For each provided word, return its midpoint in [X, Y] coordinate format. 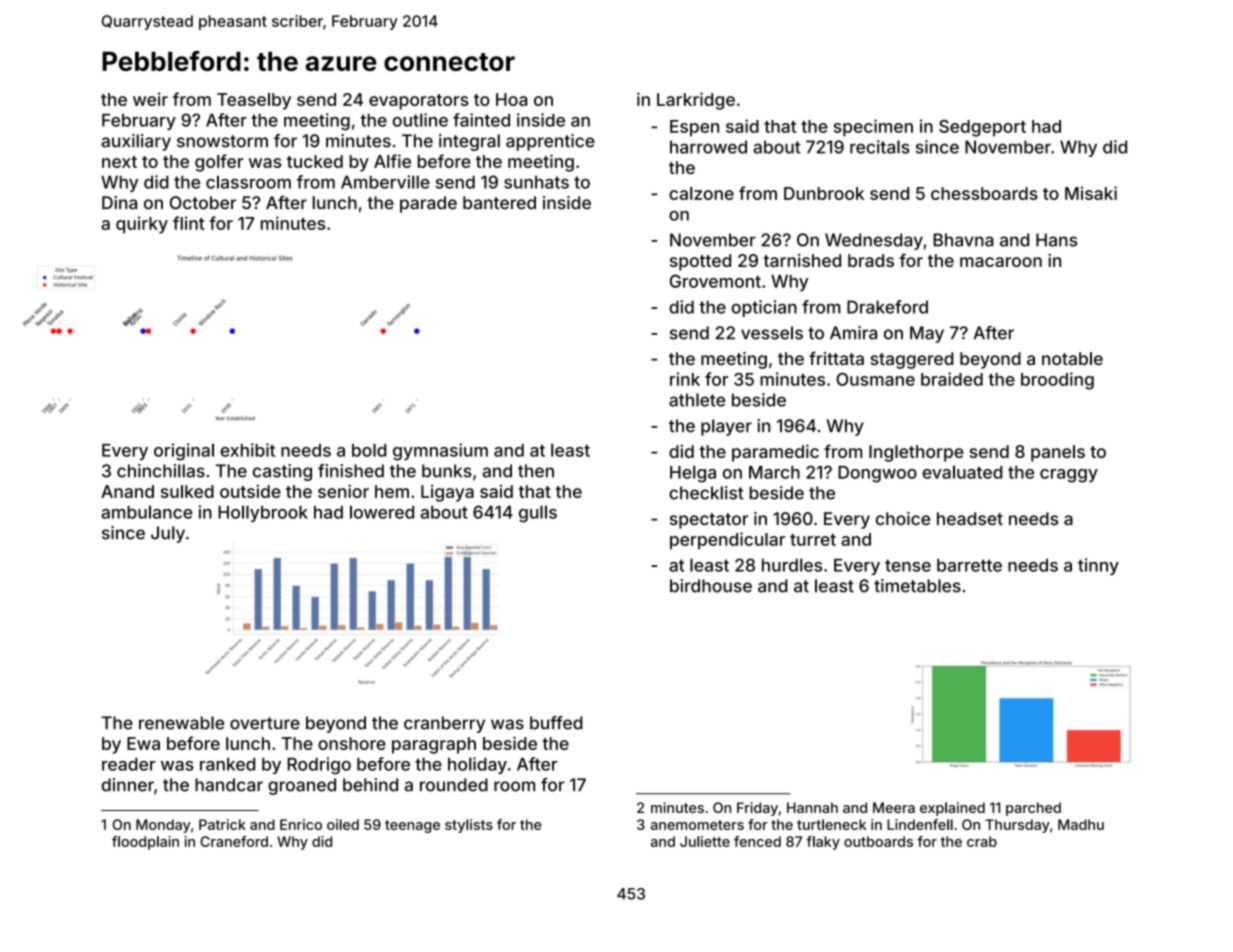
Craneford [234, 841]
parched [1033, 809]
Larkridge [696, 101]
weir [150, 99]
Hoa [511, 99]
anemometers [697, 825]
